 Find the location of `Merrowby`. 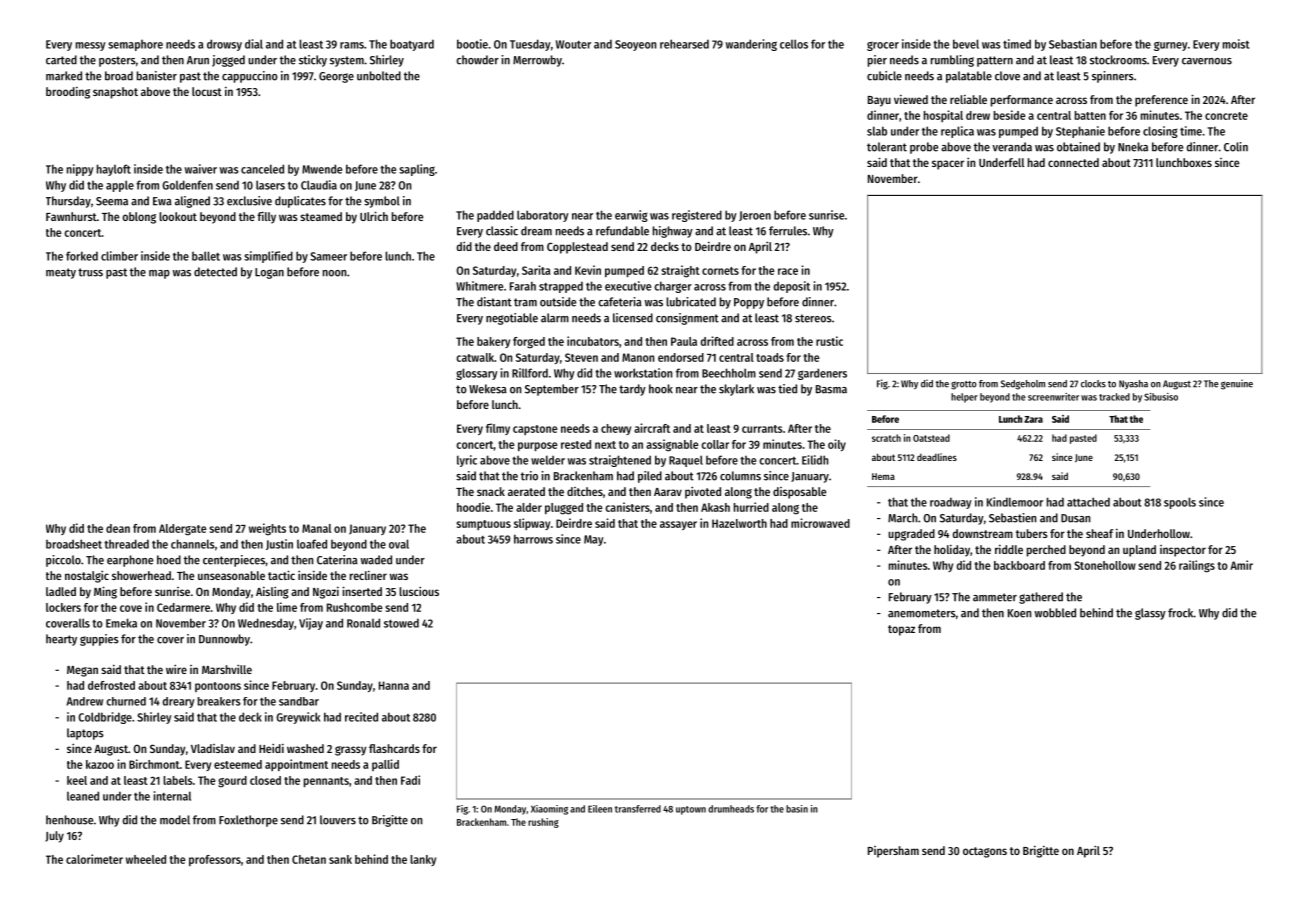

Merrowby is located at coordinates (537, 61).
